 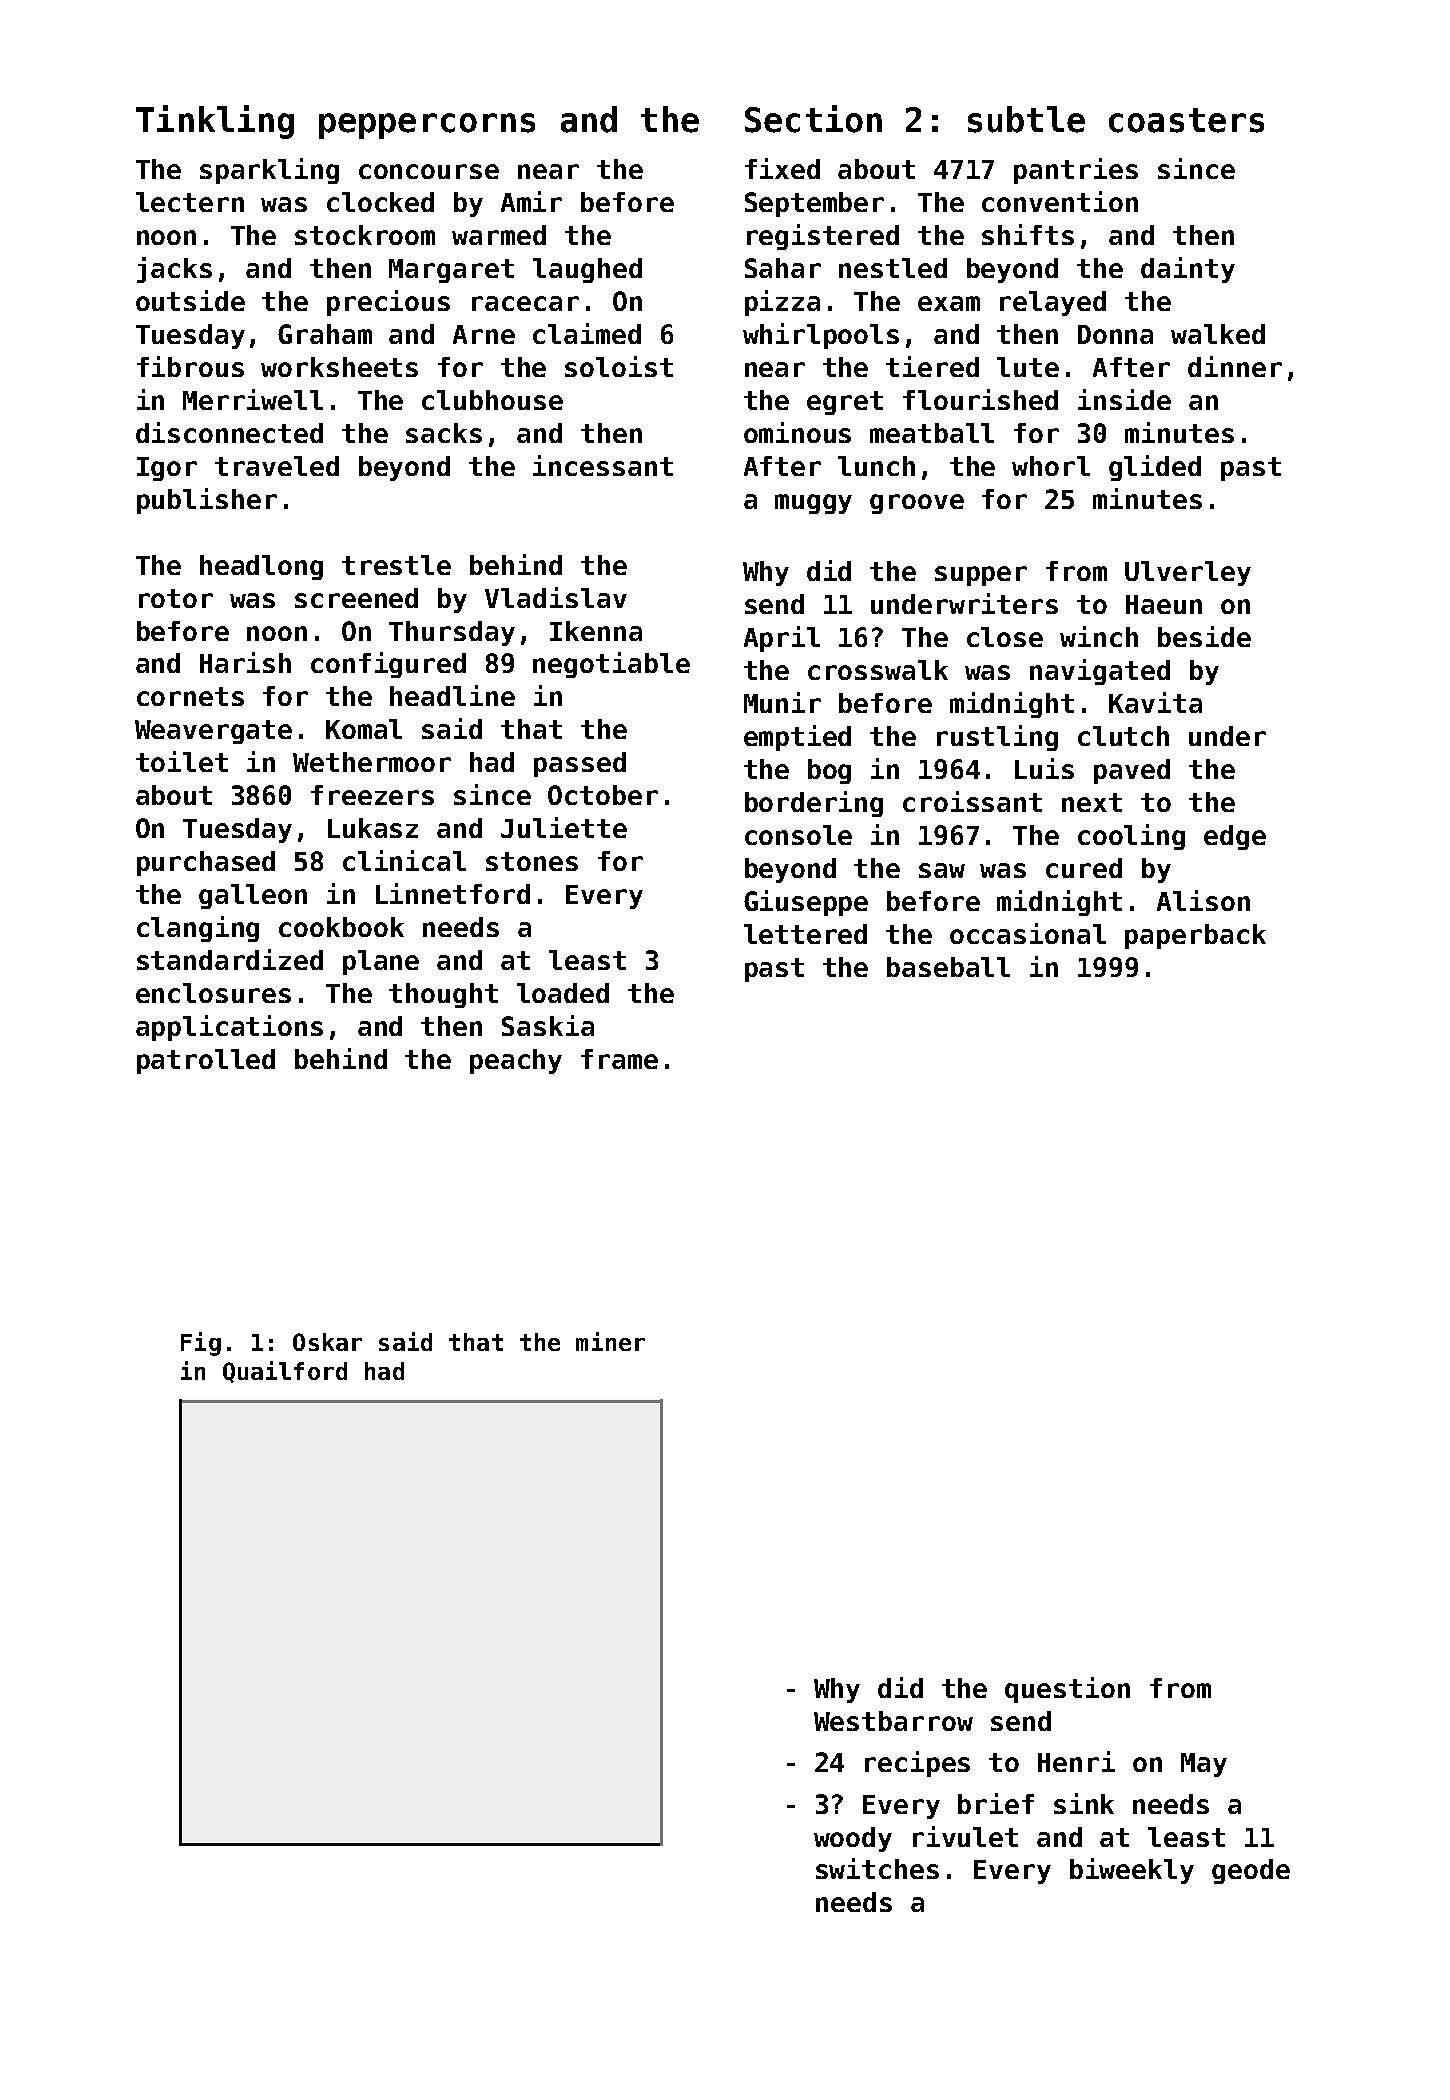 What do you see at coordinates (215, 122) in the screenshot?
I see `Tinkling` at bounding box center [215, 122].
